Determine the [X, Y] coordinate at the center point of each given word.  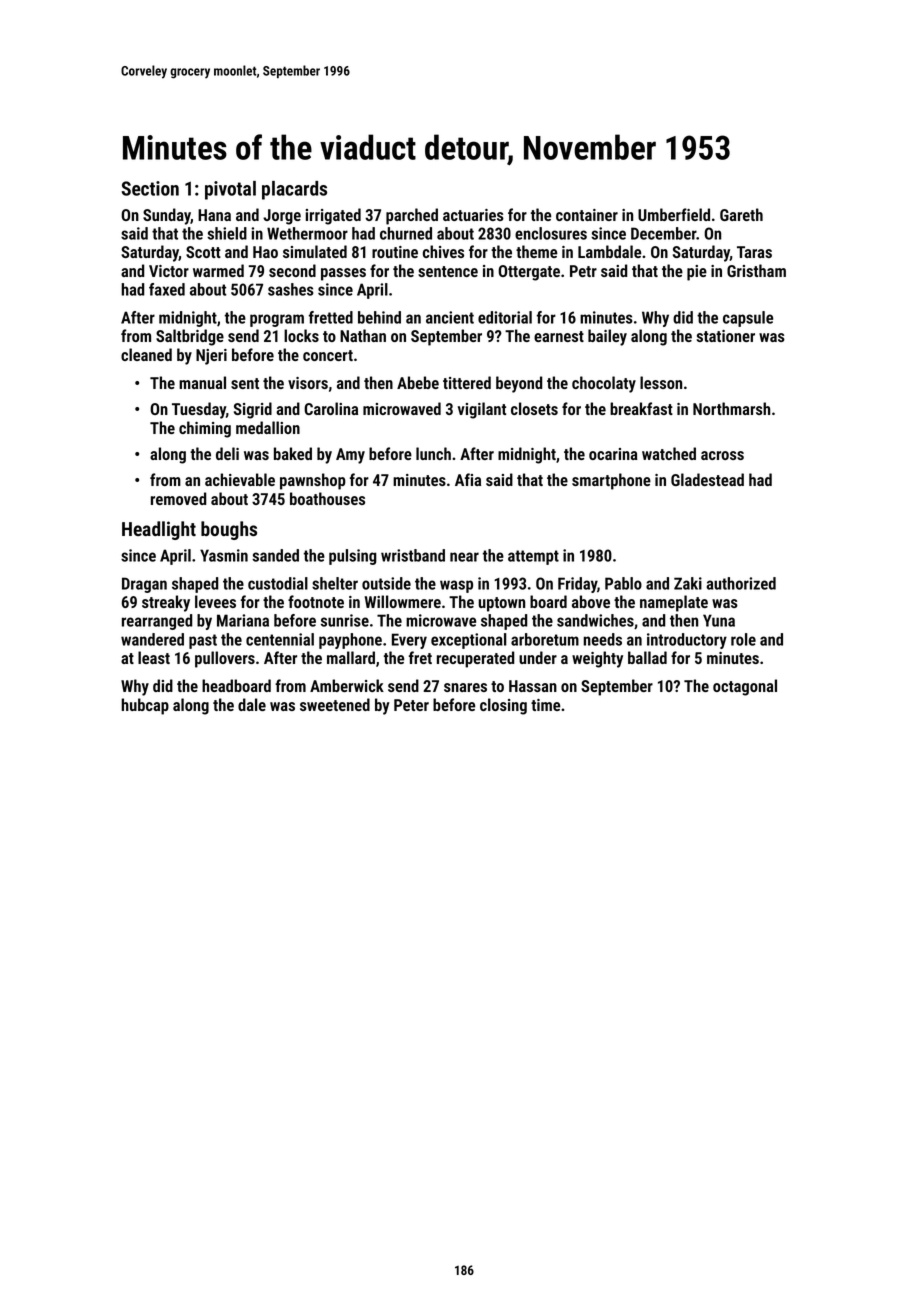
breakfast [641, 408]
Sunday [167, 216]
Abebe [418, 382]
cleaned [146, 354]
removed [178, 498]
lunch [433, 453]
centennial [280, 639]
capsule [748, 319]
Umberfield [674, 214]
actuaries [473, 215]
